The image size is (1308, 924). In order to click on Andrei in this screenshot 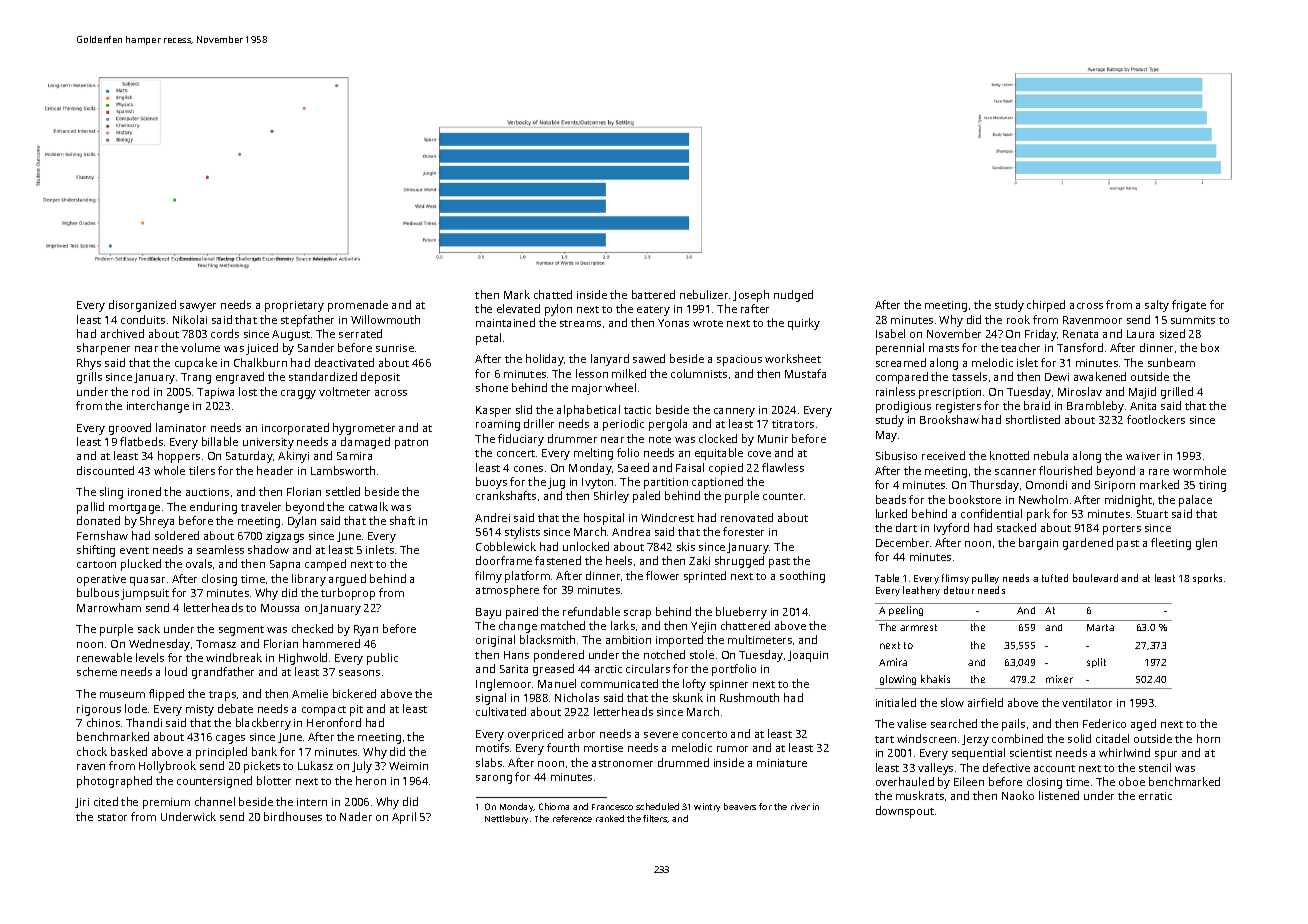, I will do `click(492, 517)`.
